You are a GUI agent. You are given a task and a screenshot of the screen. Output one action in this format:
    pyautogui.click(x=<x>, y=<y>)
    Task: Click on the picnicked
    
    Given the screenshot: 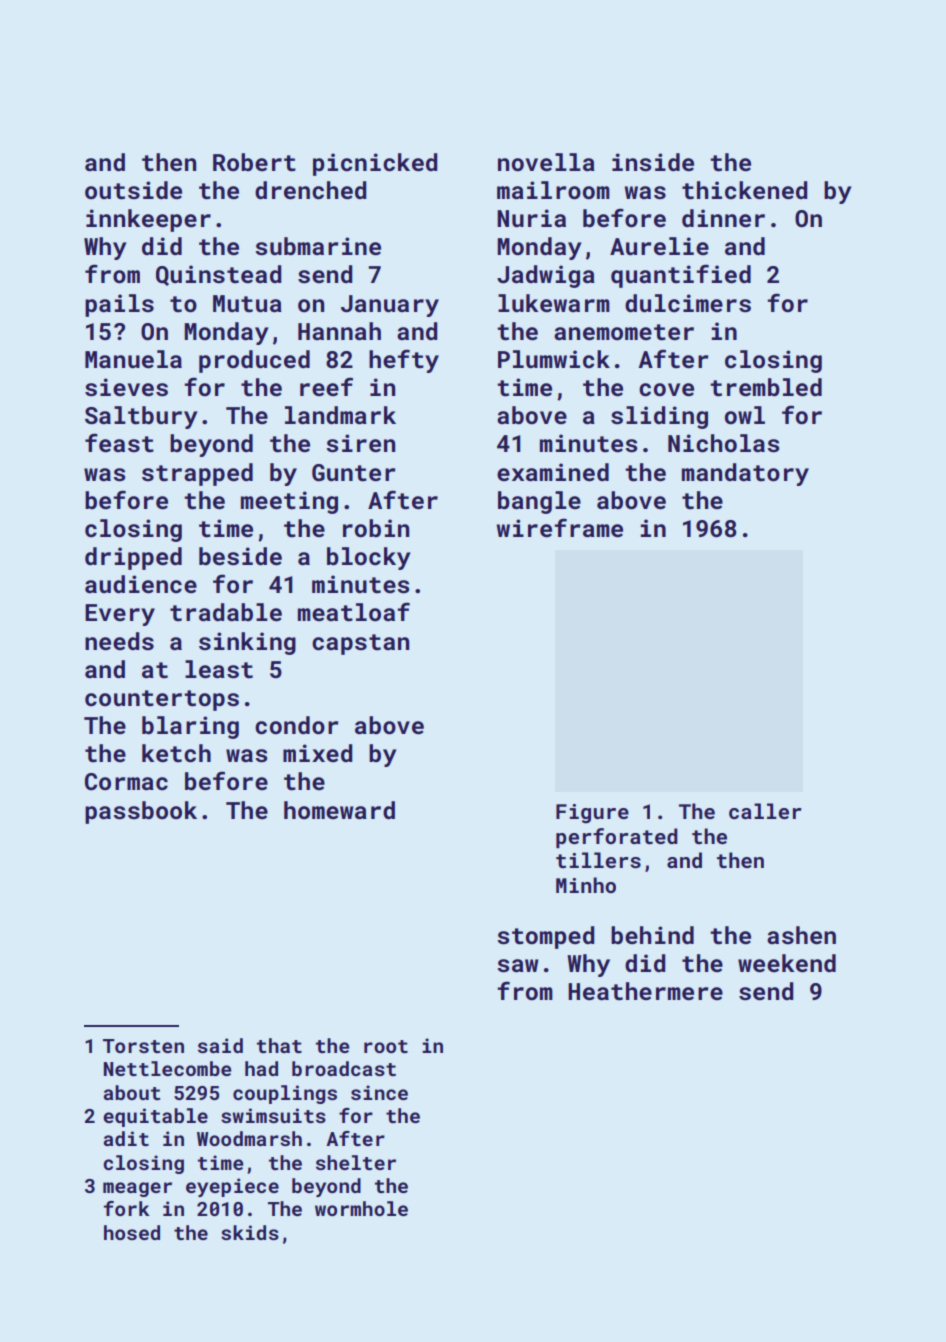 What is the action you would take?
    pyautogui.click(x=375, y=164)
